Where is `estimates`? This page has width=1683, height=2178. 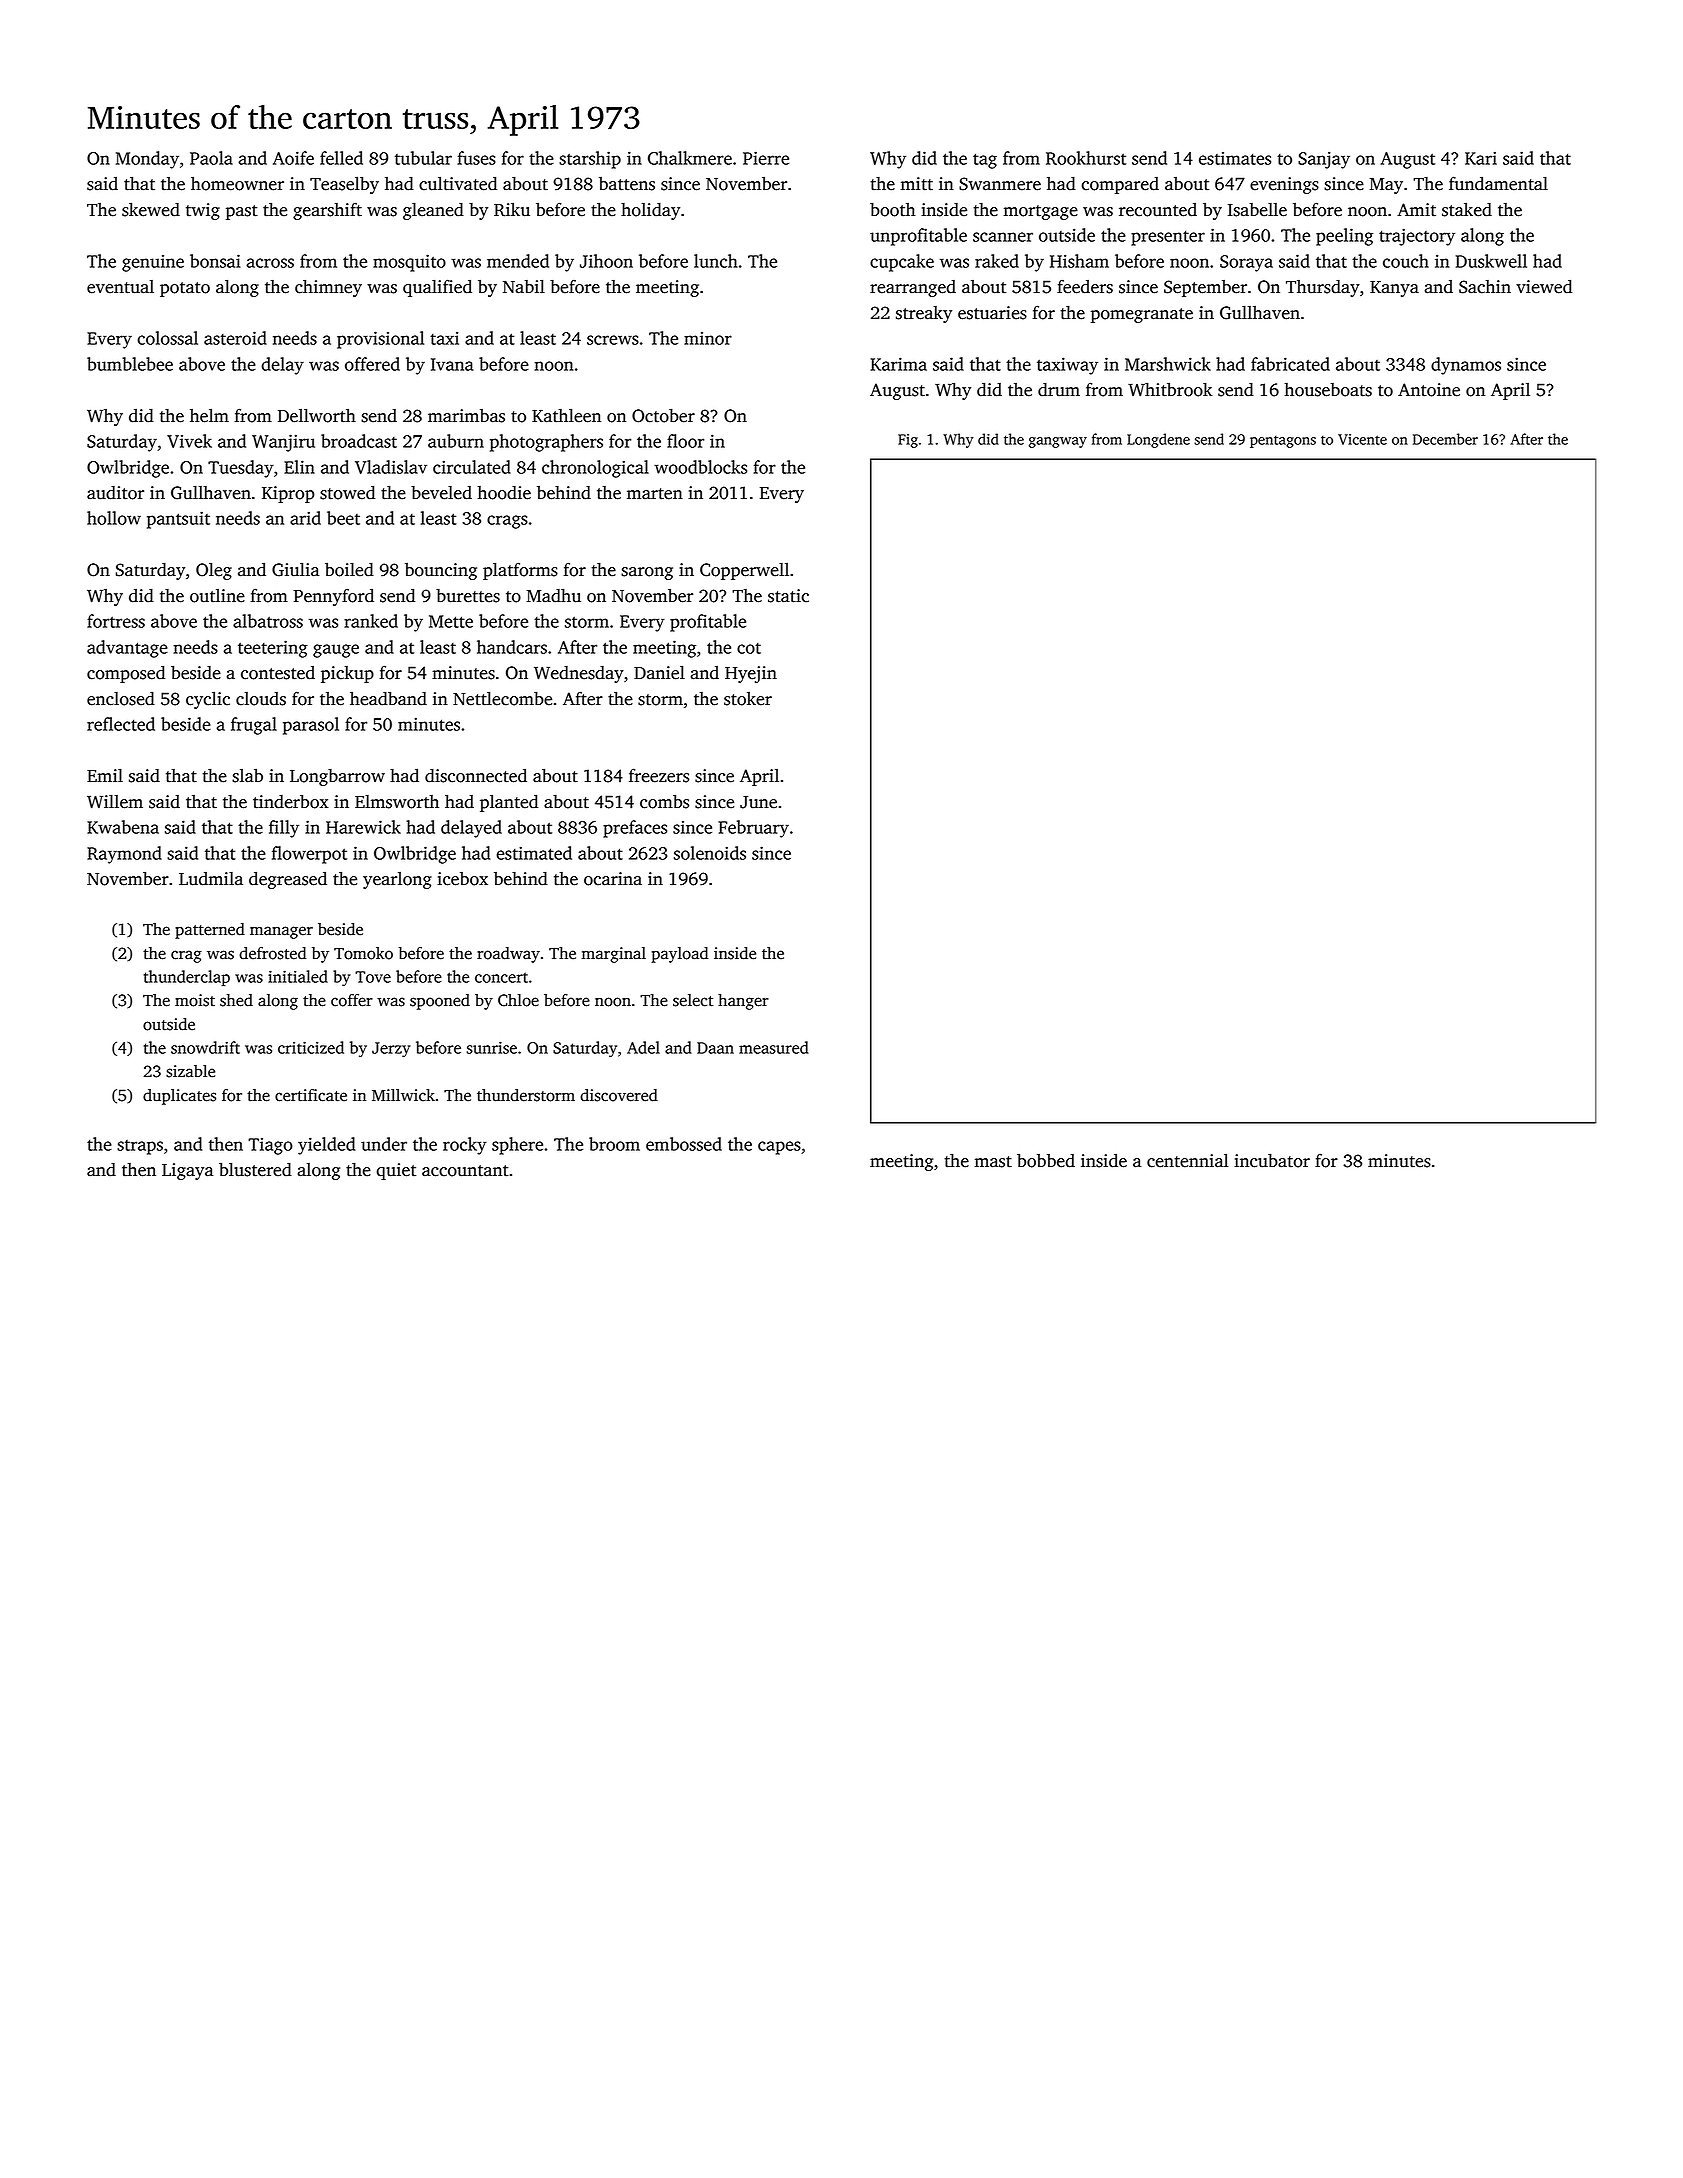 estimates is located at coordinates (1235, 158).
